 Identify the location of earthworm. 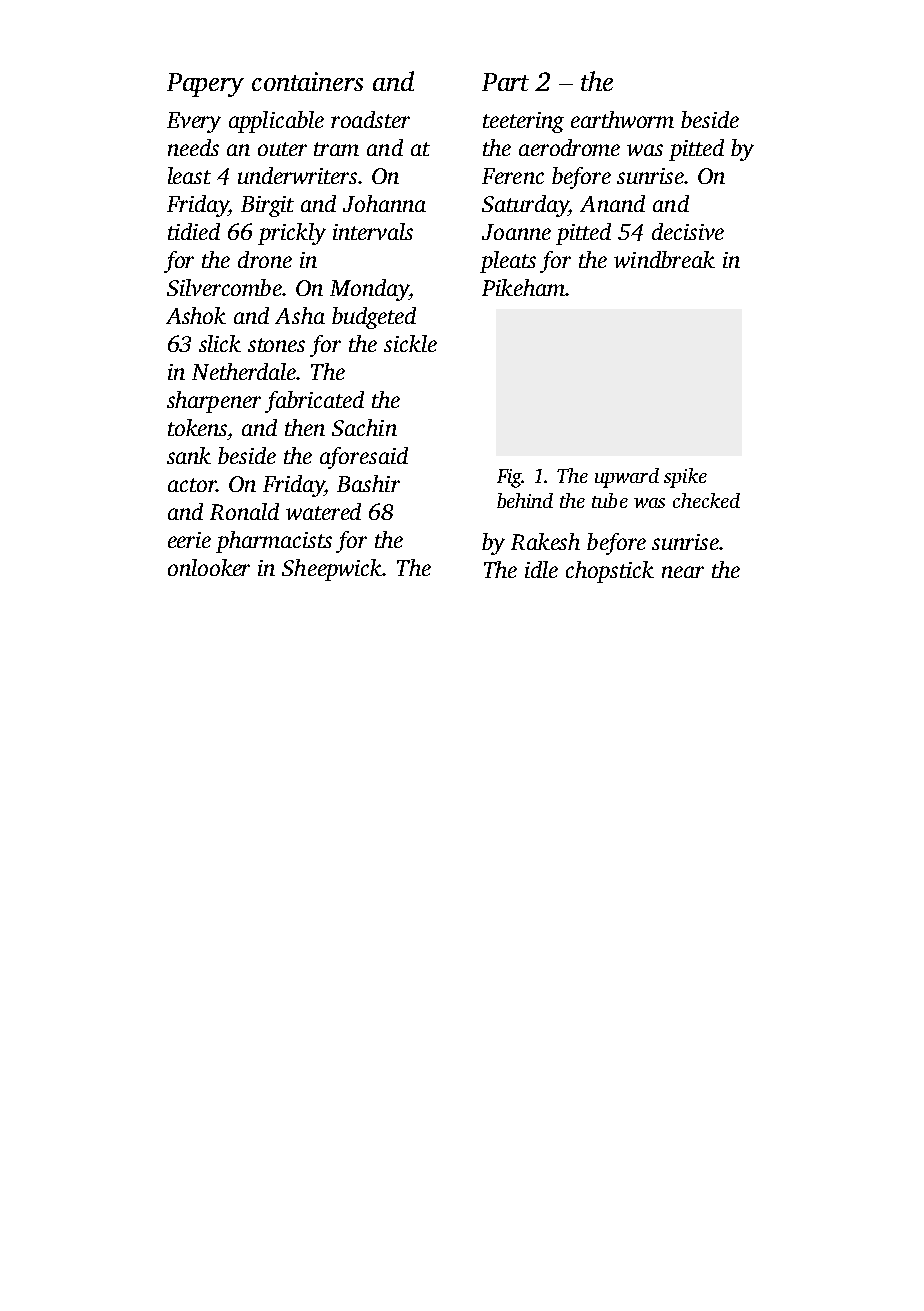
(622, 119).
